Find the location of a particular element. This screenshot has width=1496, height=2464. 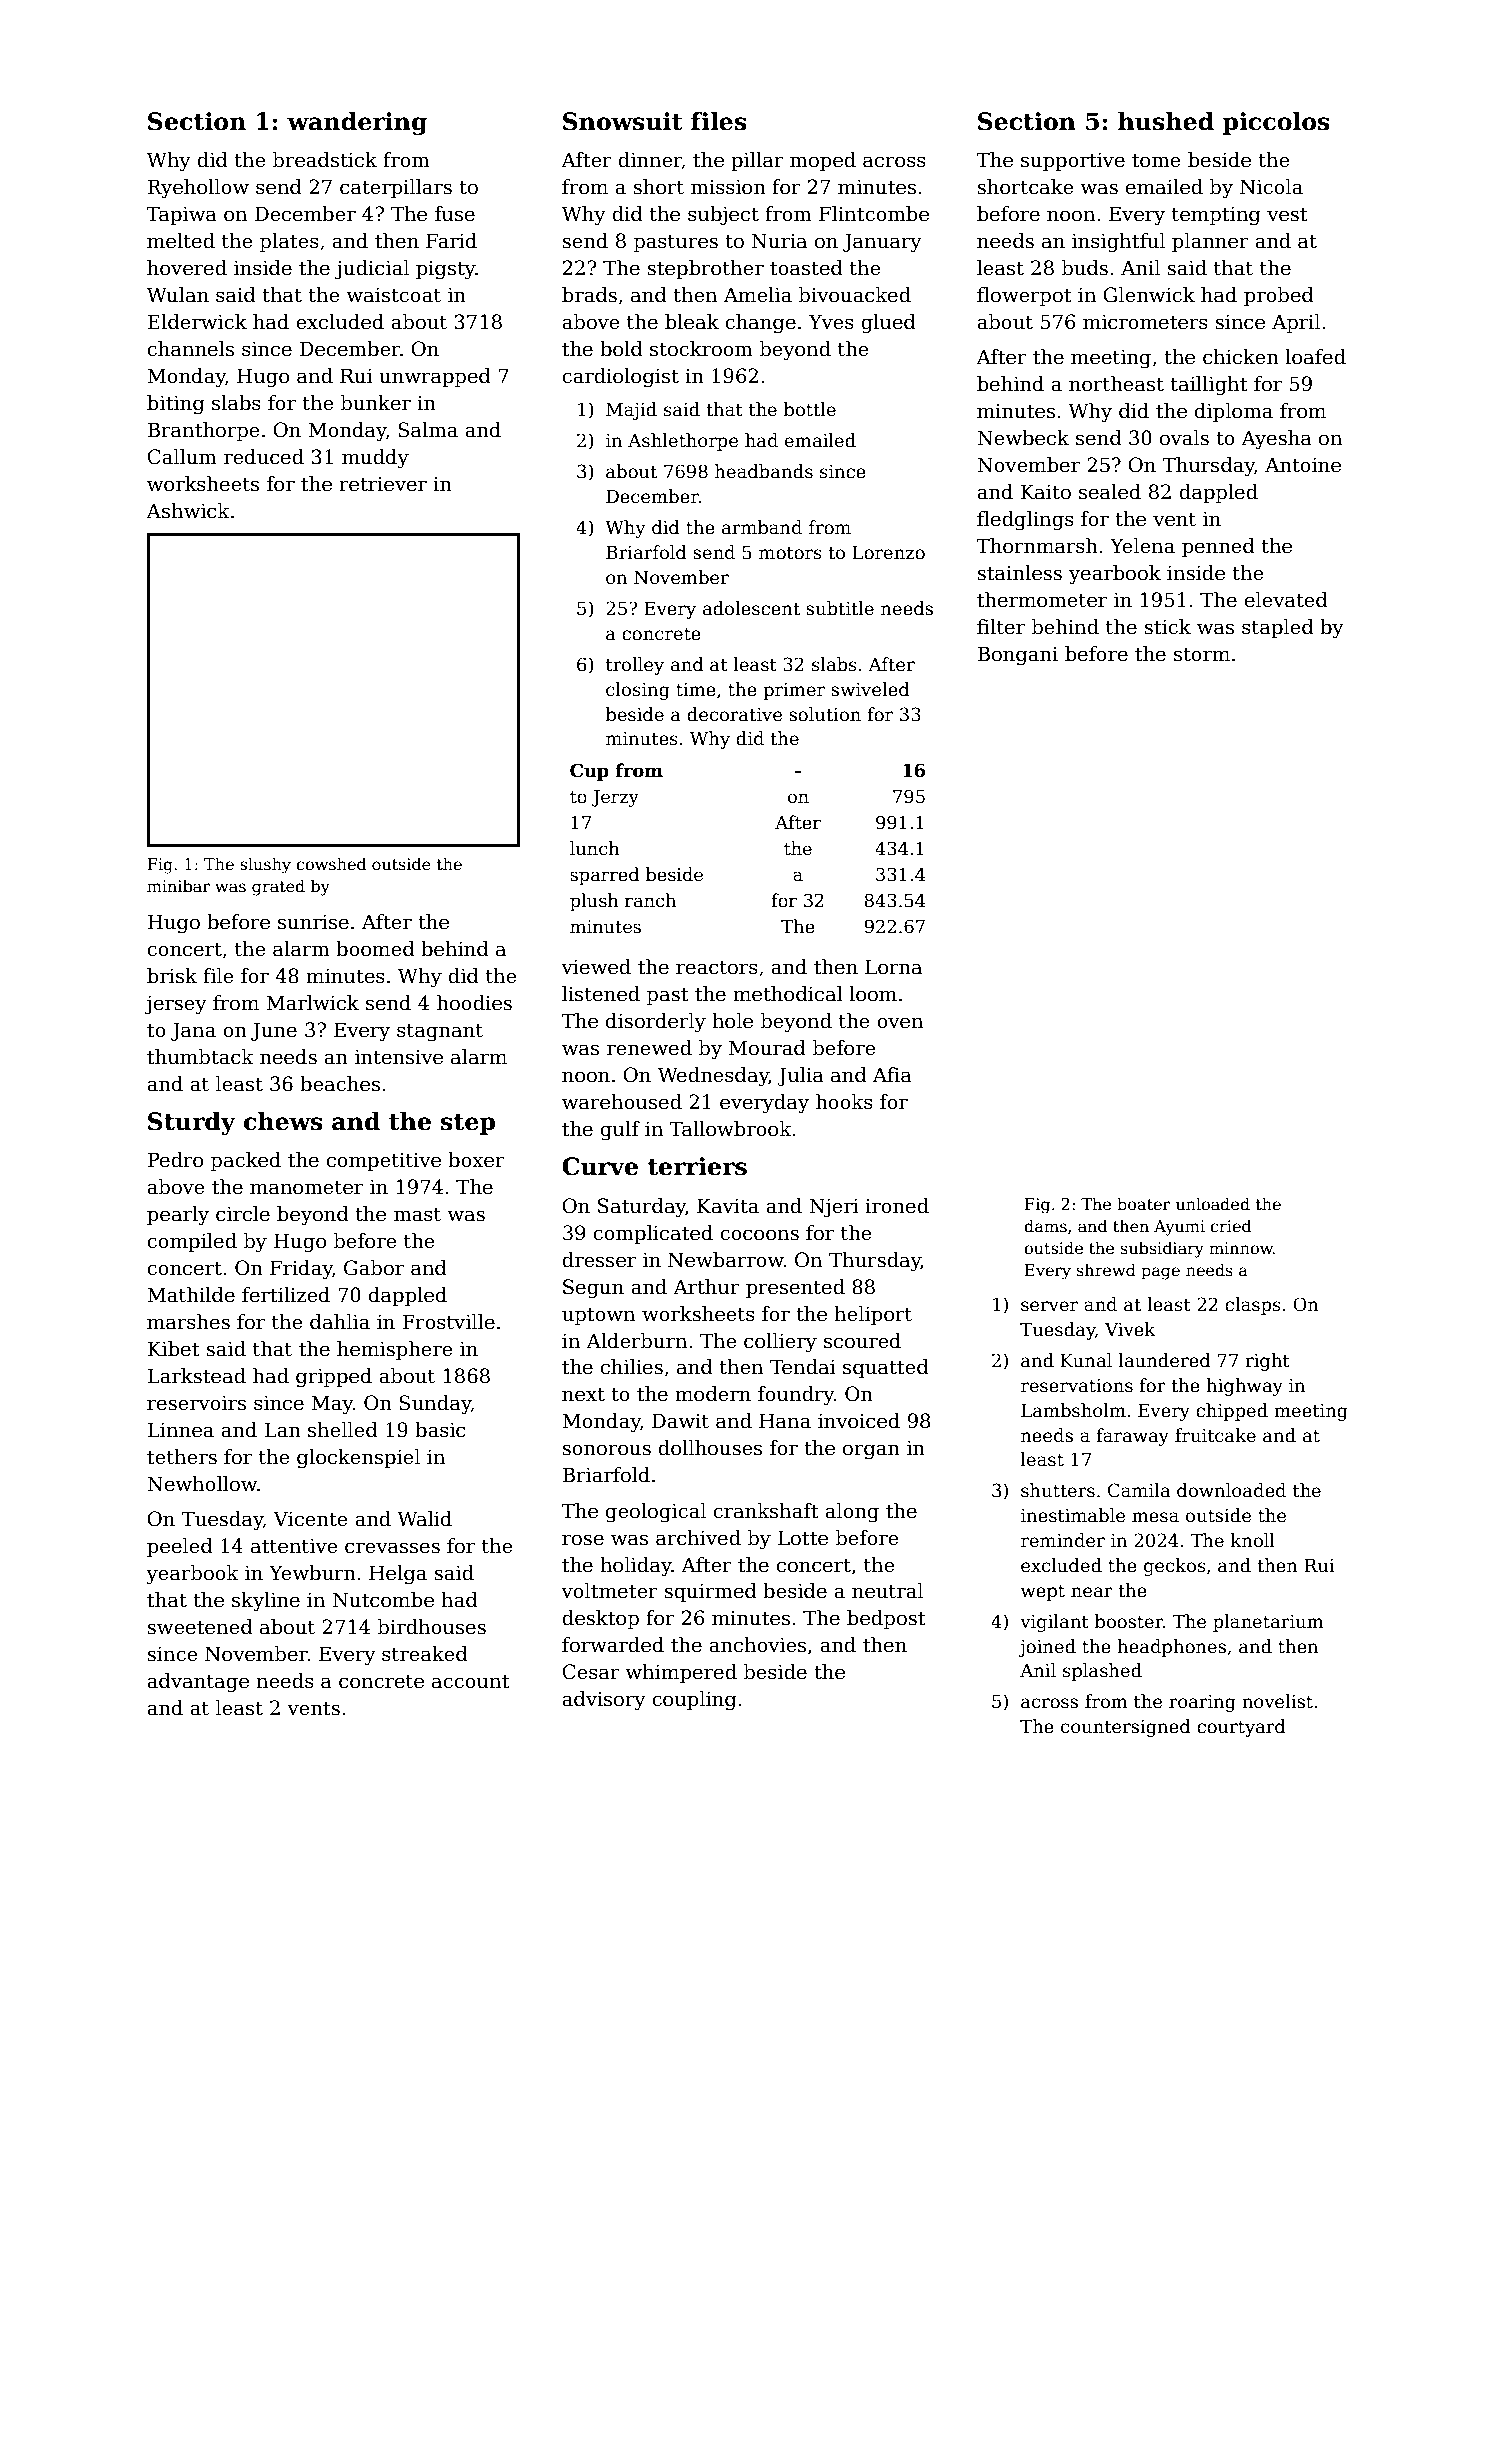

adolescent is located at coordinates (751, 608).
